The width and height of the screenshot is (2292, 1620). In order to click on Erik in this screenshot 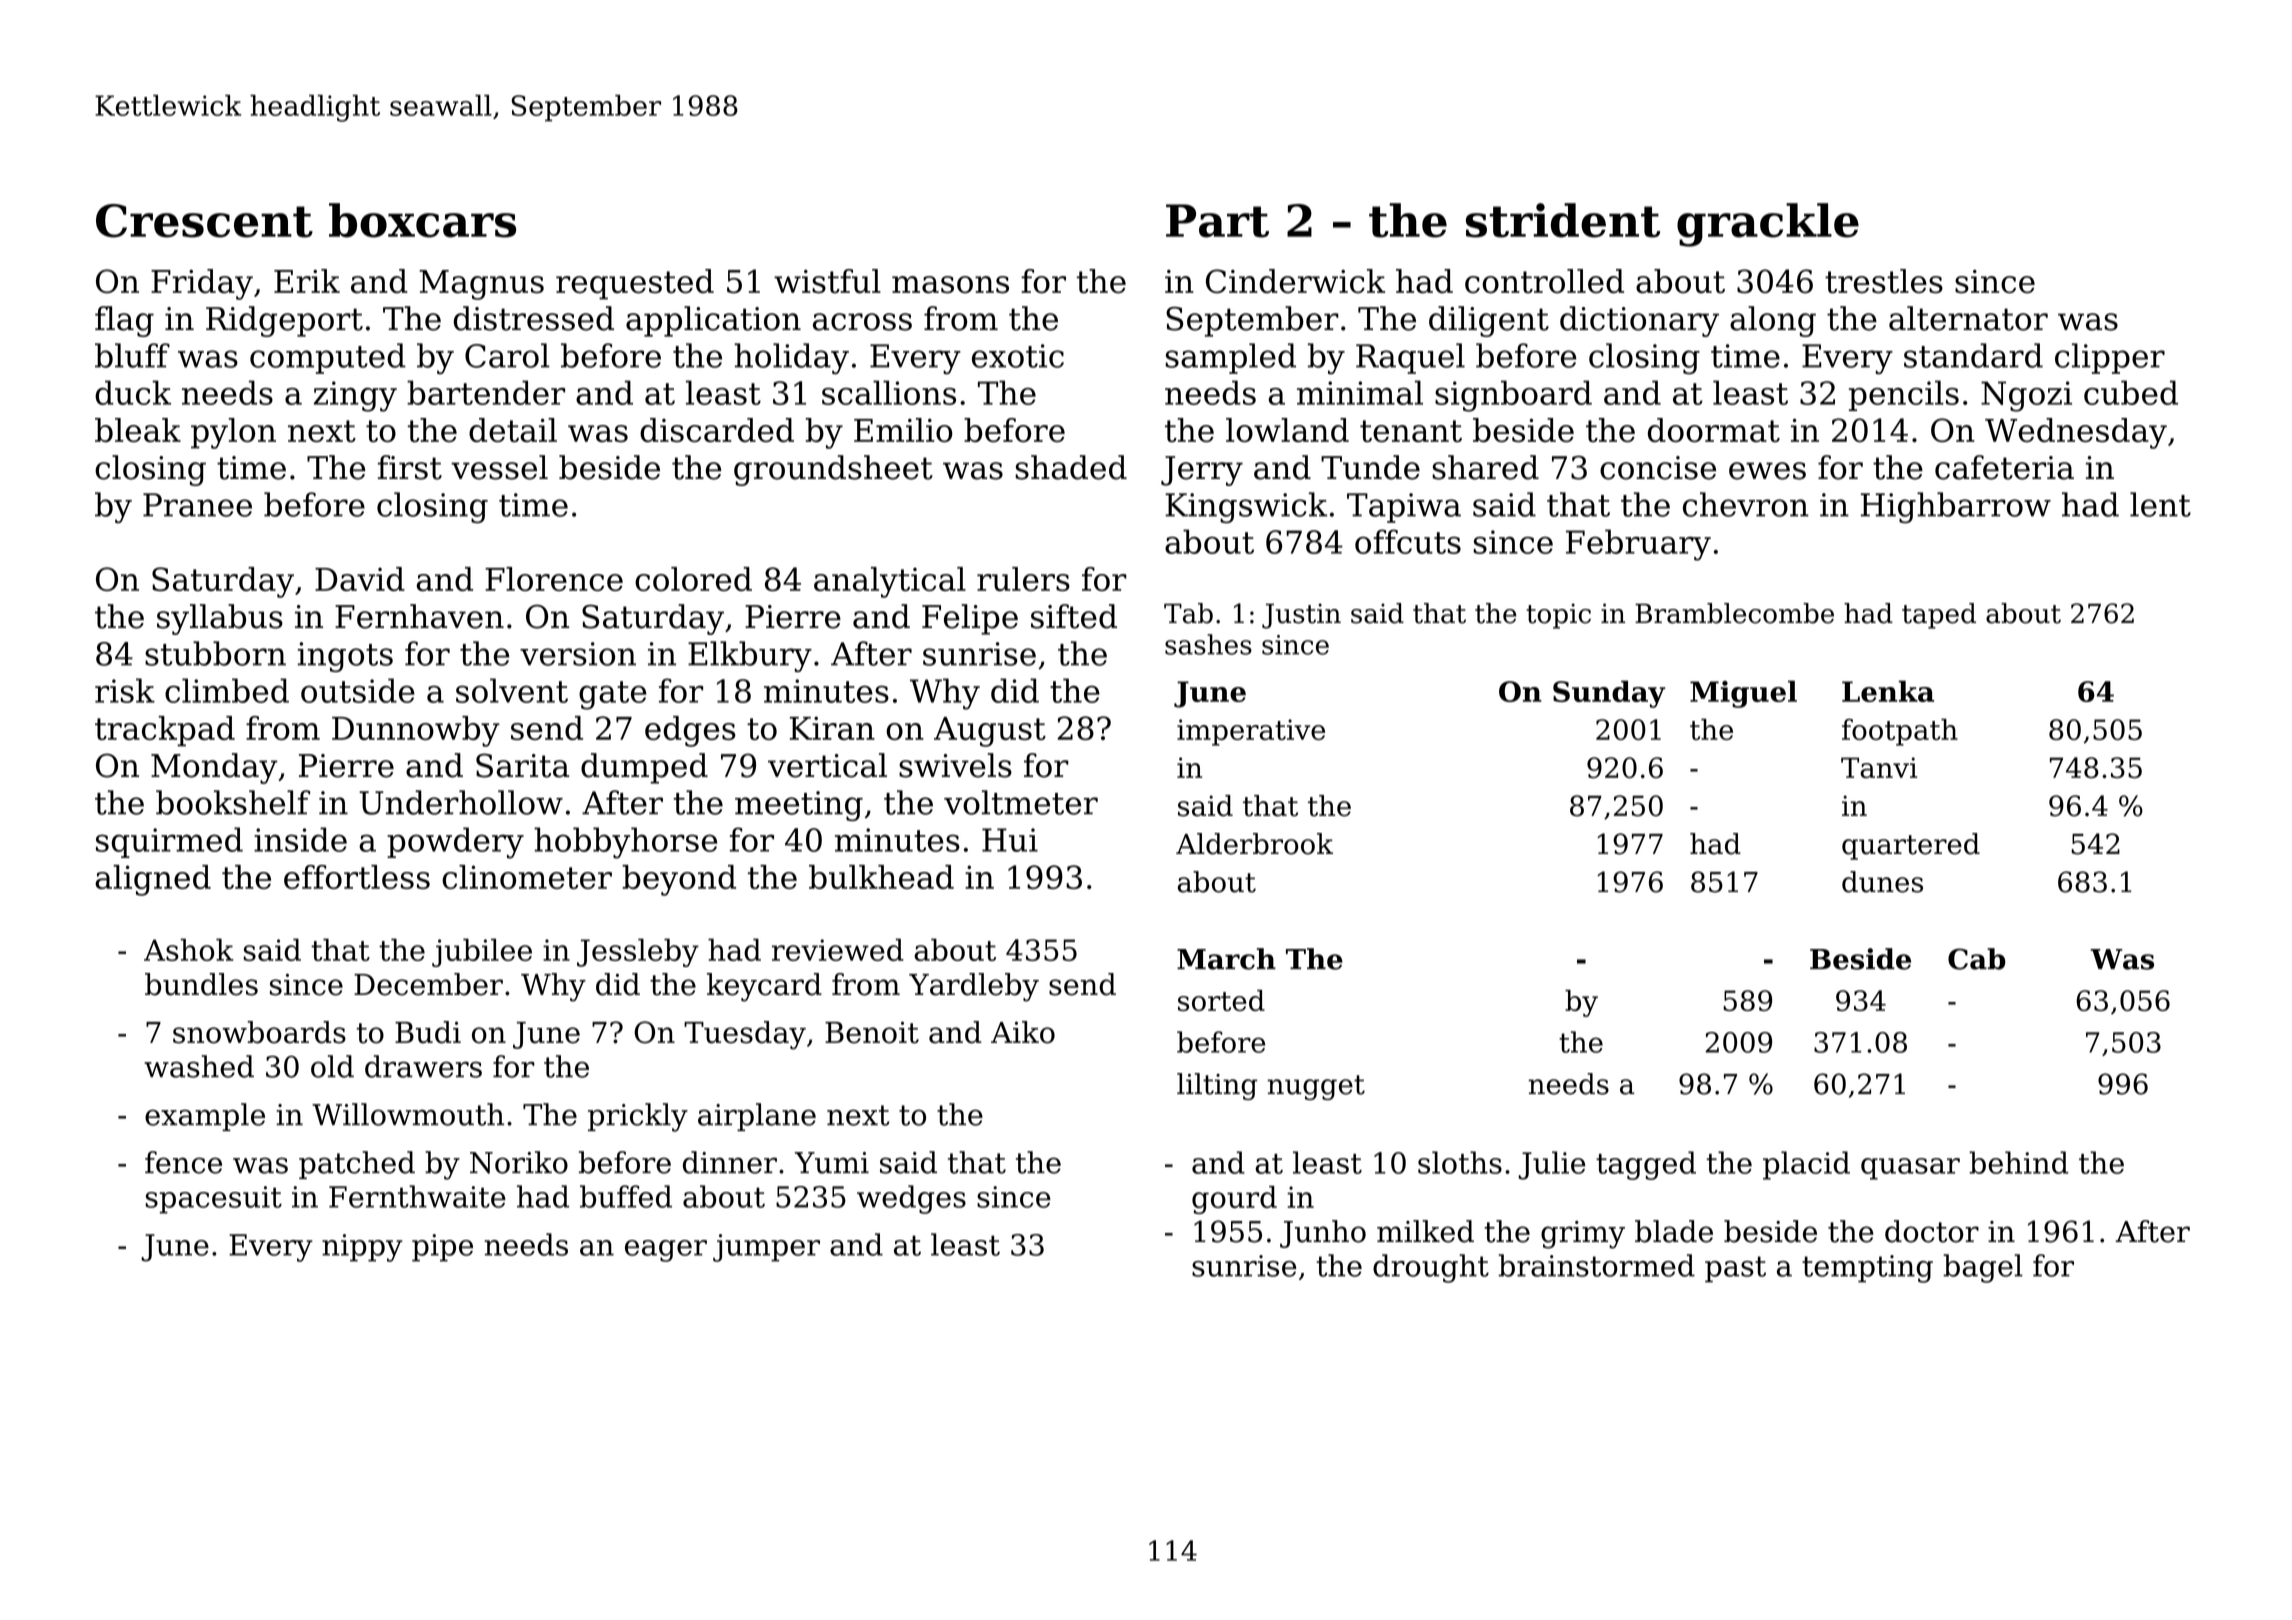, I will do `click(307, 281)`.
